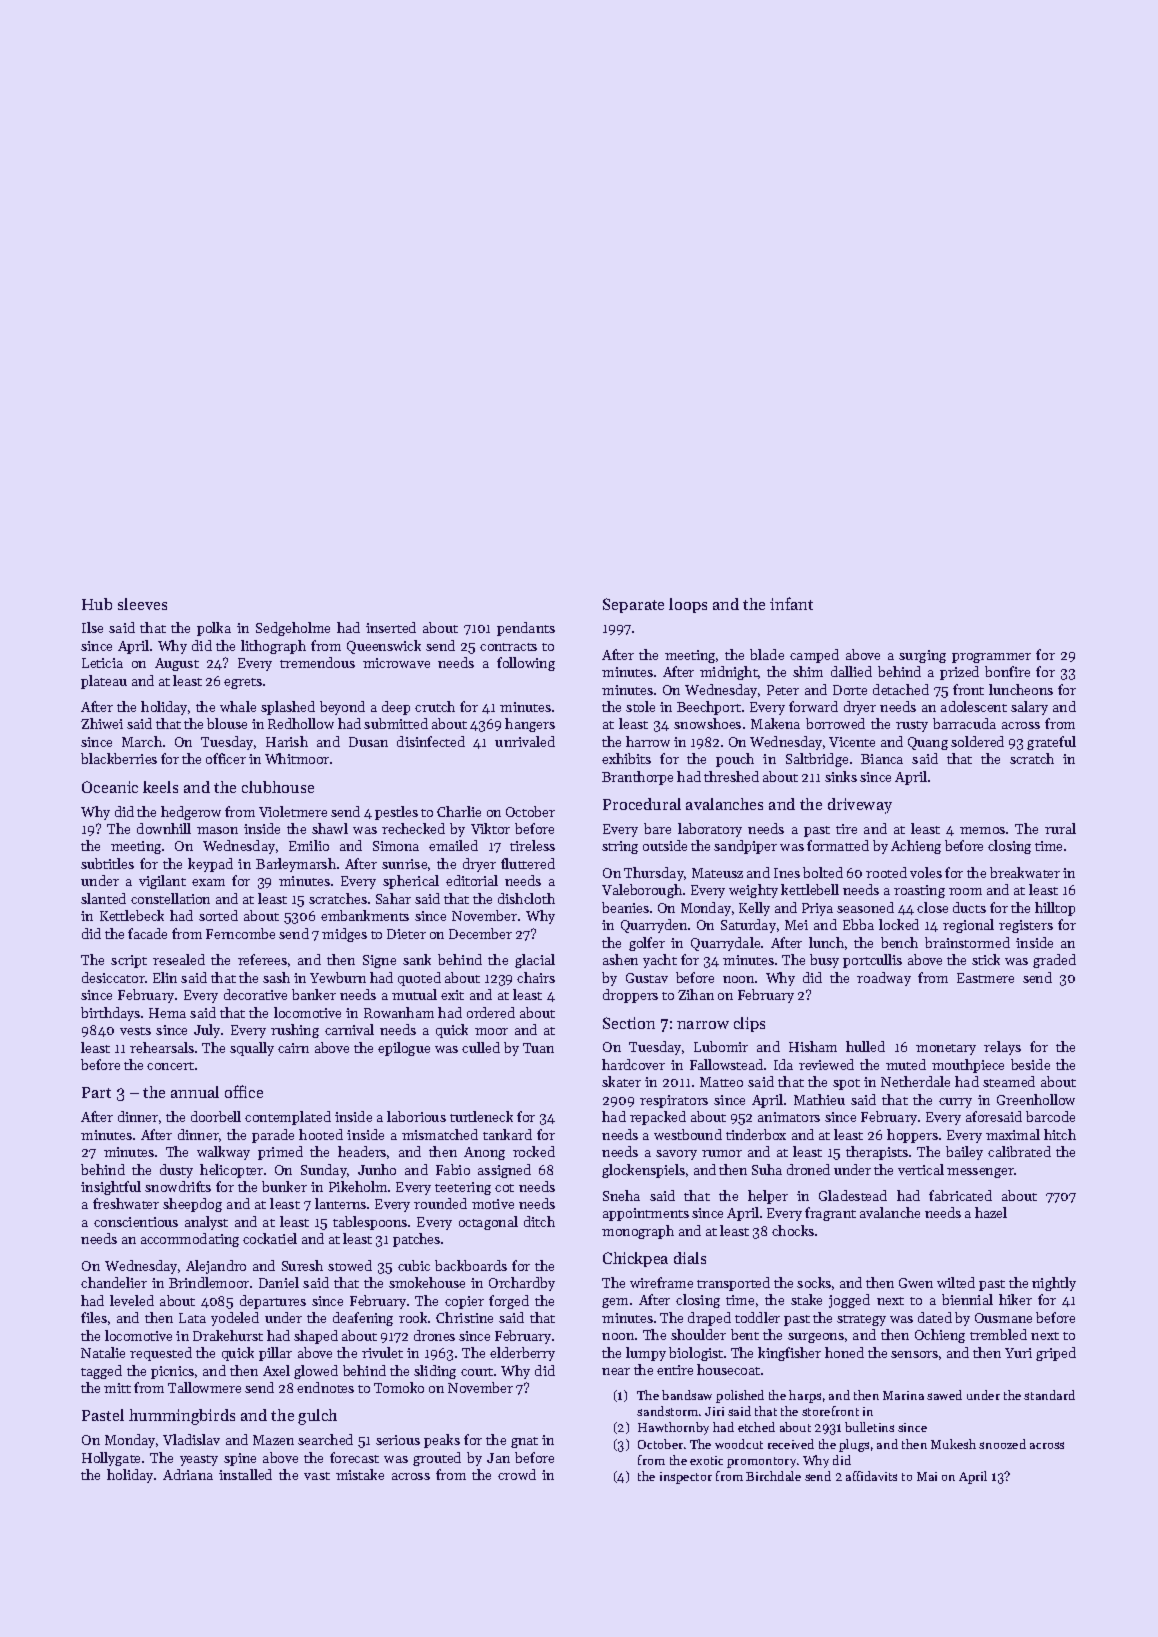 The height and width of the screenshot is (1637, 1158). Describe the element at coordinates (1019, 1151) in the screenshot. I see `calibrated` at that location.
